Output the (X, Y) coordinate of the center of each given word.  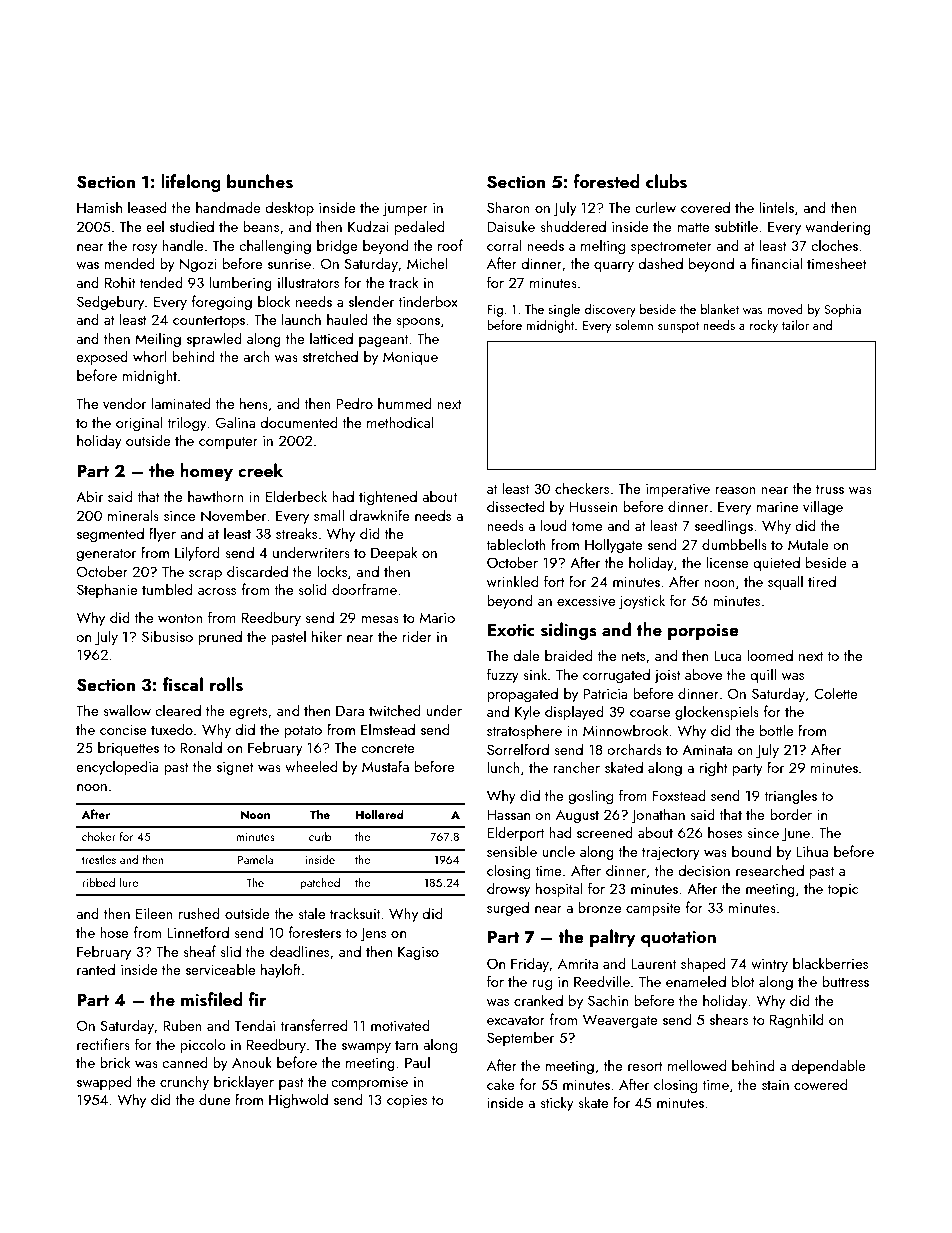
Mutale (808, 544)
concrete (388, 748)
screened (605, 832)
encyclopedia (118, 767)
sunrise (289, 264)
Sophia (842, 310)
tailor (795, 325)
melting (603, 246)
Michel (427, 263)
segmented (110, 534)
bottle (776, 730)
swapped (104, 1082)
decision (704, 870)
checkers (582, 488)
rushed (199, 913)
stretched (330, 356)
